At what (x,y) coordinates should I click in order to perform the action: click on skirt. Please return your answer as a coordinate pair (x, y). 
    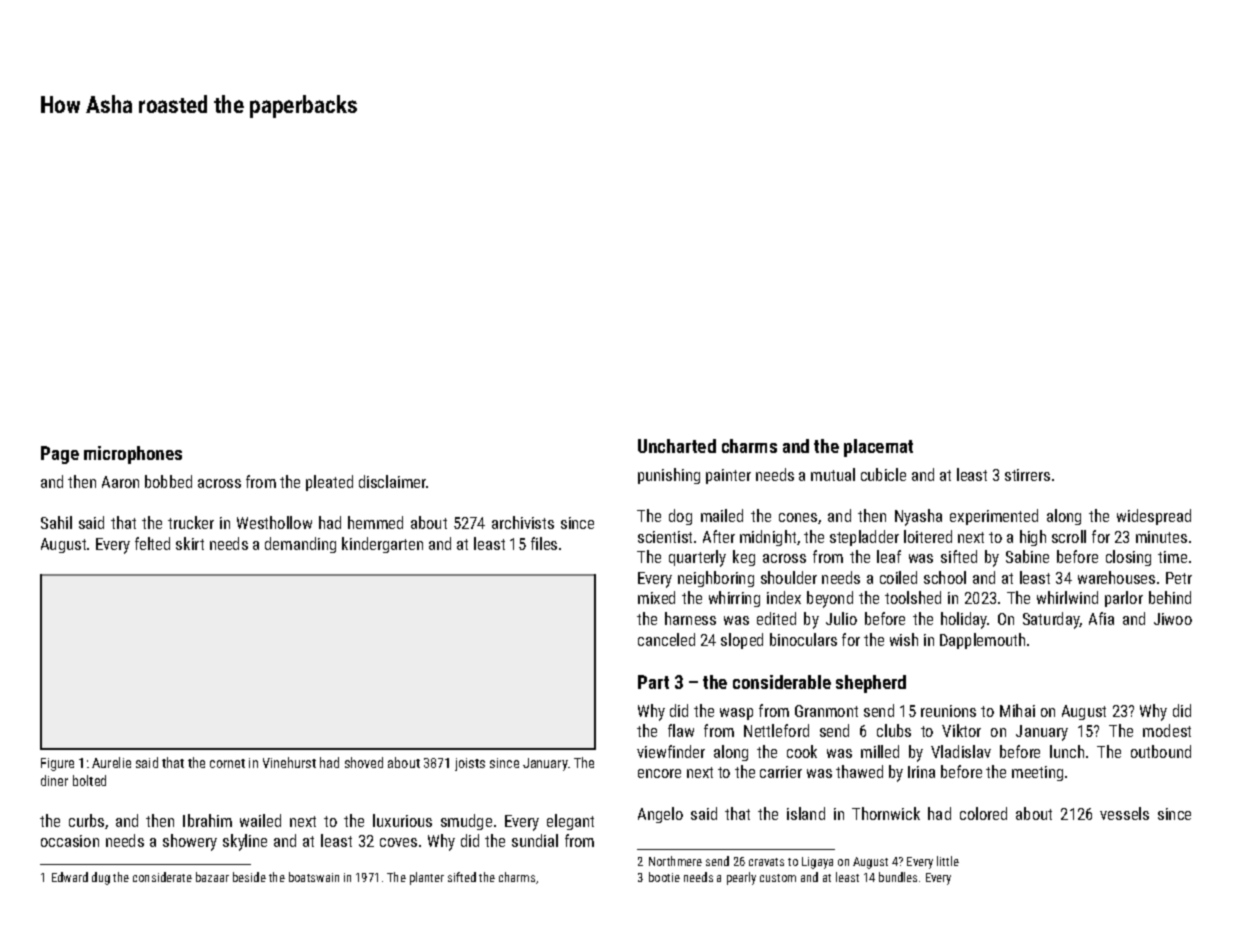
    Looking at the image, I should click on (190, 543).
